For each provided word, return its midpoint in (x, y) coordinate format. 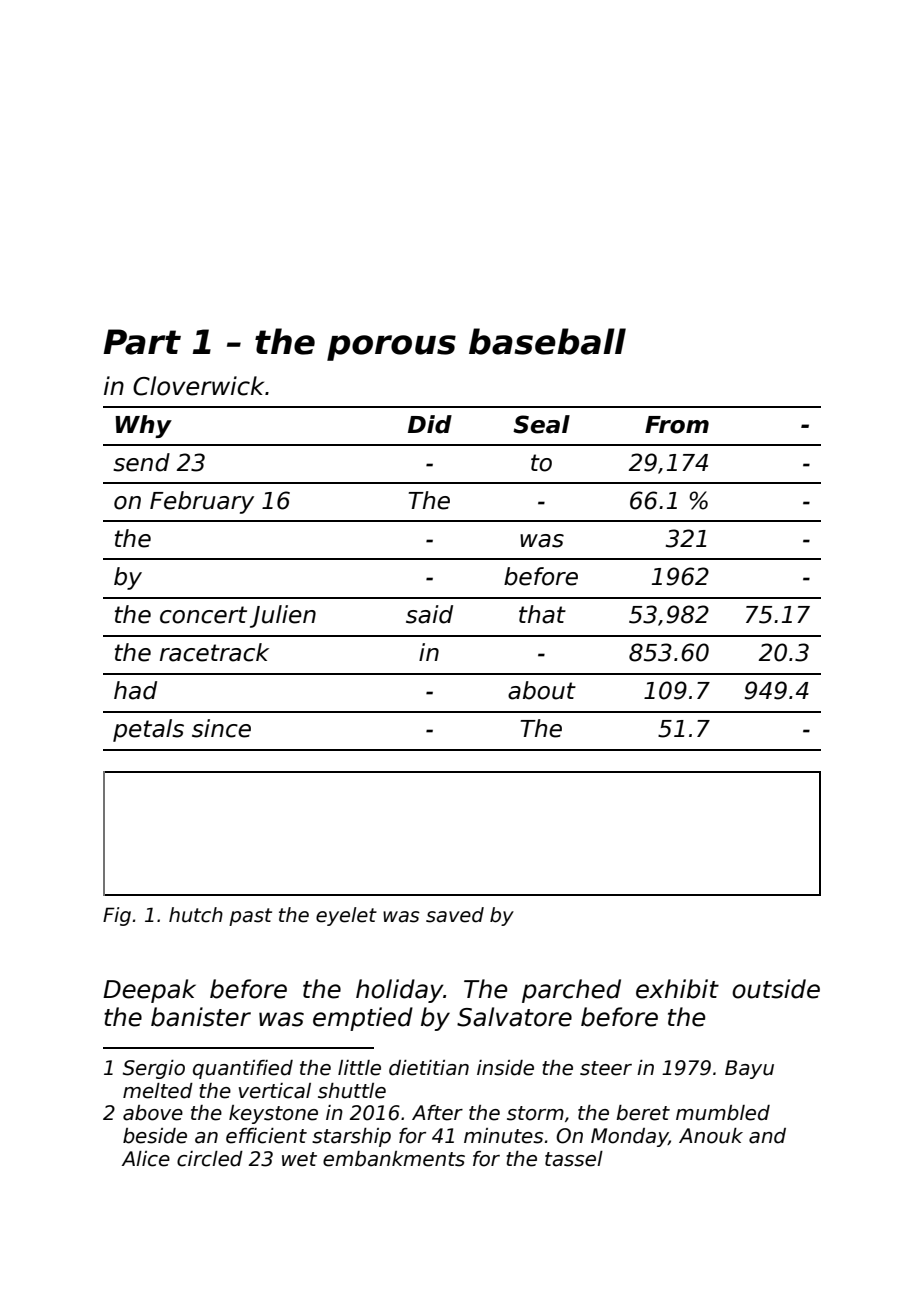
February (202, 502)
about (542, 690)
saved (455, 915)
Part (142, 342)
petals (148, 730)
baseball (547, 341)
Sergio (154, 1069)
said (429, 614)
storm (535, 1113)
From (677, 425)
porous (391, 348)
